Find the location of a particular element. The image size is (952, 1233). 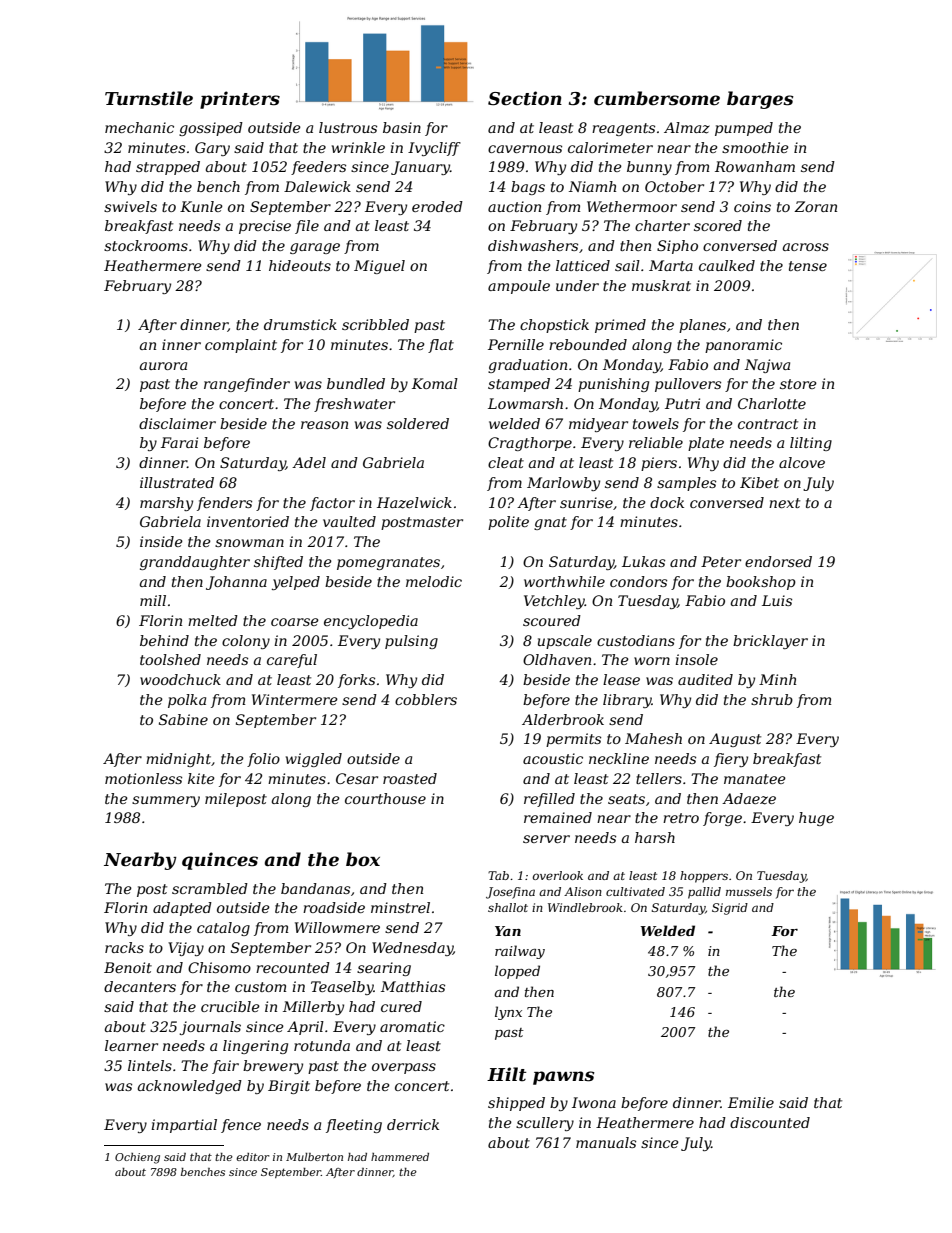

smoothie is located at coordinates (755, 147).
